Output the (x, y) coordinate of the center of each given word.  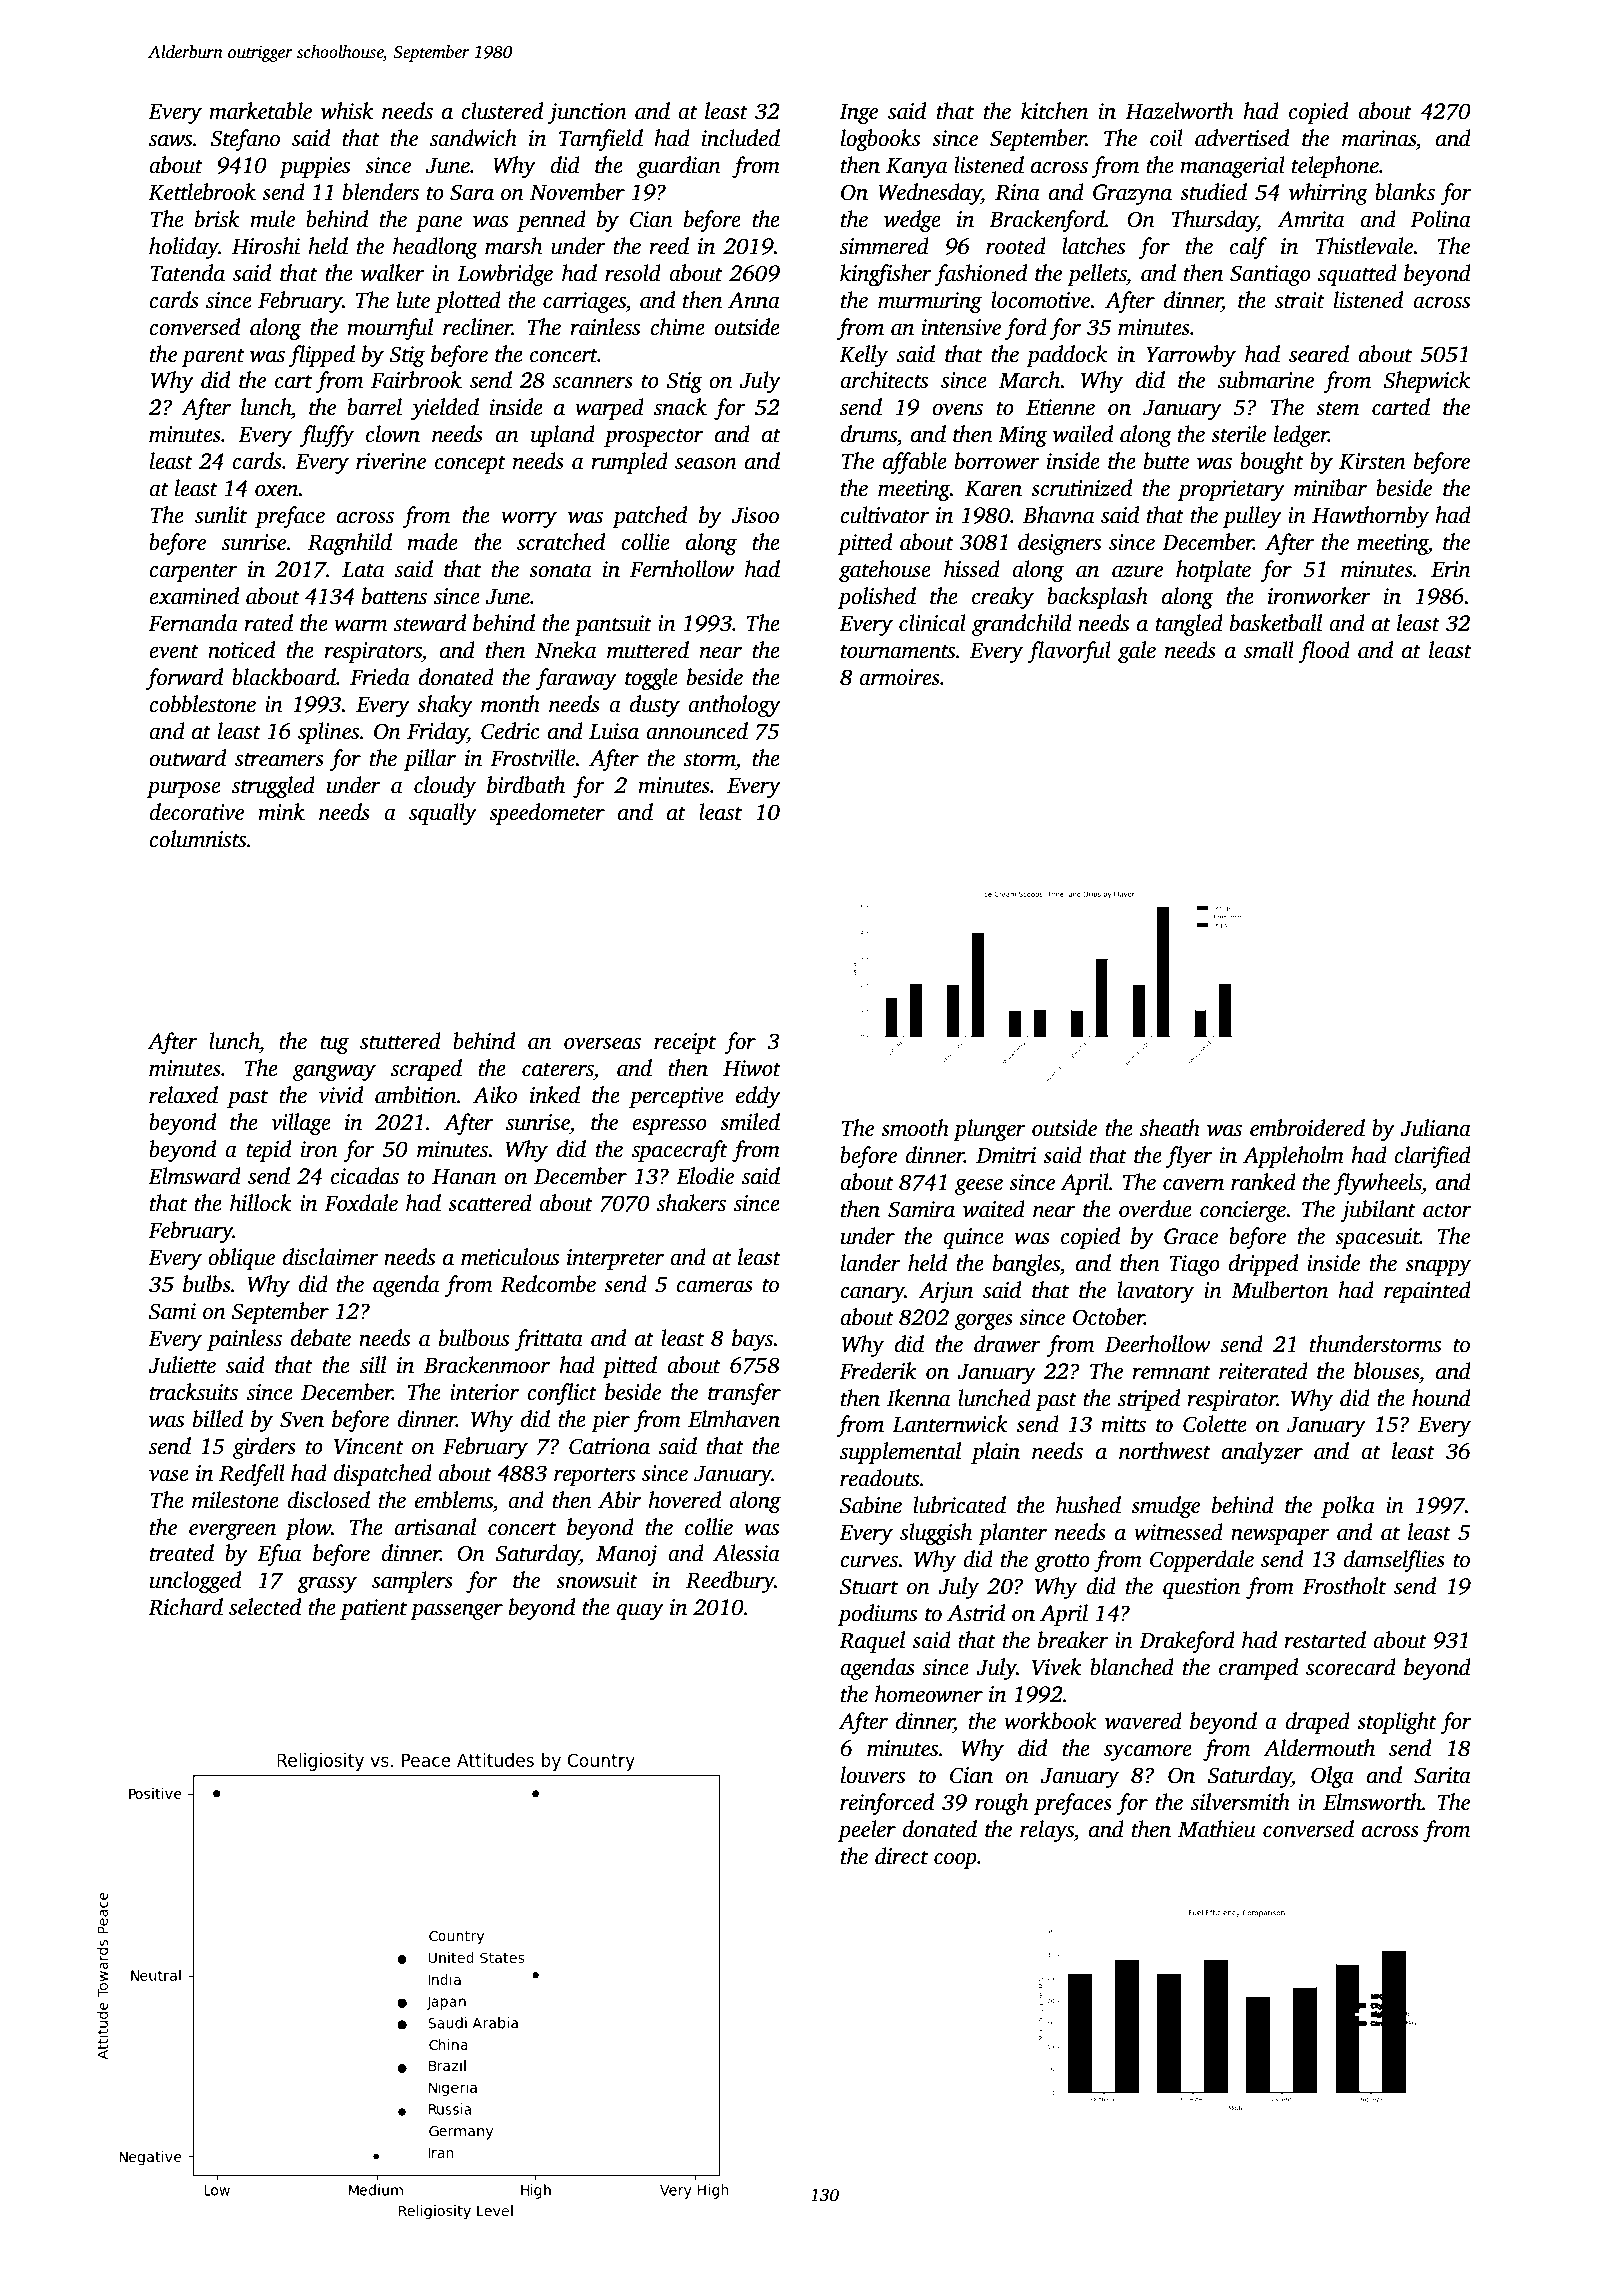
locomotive (1041, 300)
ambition (416, 1095)
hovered (684, 1500)
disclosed (328, 1500)
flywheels (1378, 1184)
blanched (1132, 1667)
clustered (502, 111)
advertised (1242, 138)
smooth (915, 1128)
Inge (858, 114)
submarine (1266, 380)
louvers (873, 1775)
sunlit (221, 515)
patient (373, 1609)
